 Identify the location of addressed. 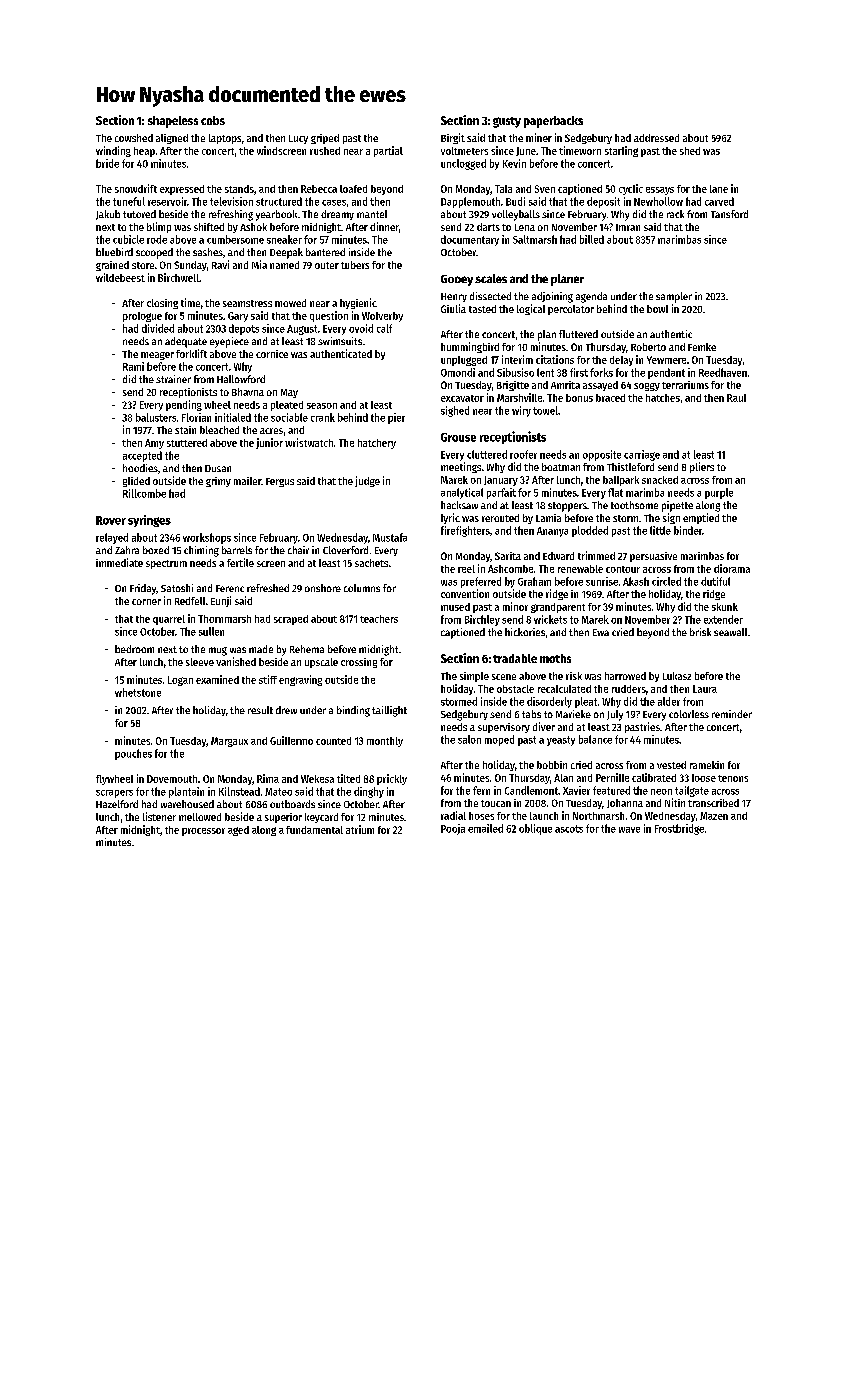
(656, 138).
